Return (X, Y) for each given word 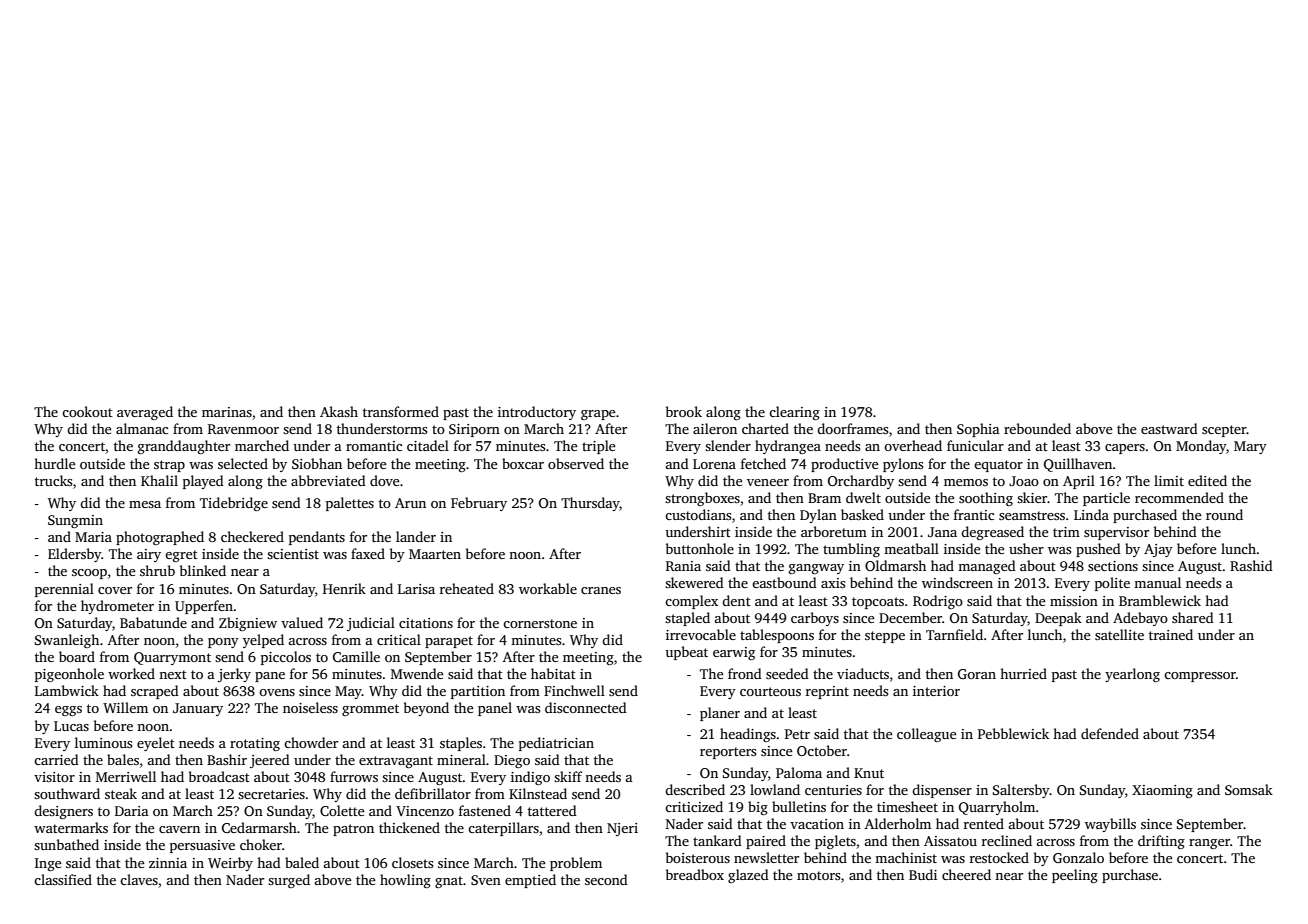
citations (426, 623)
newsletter (766, 857)
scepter (1224, 431)
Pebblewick (1013, 733)
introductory (537, 413)
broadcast (219, 776)
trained (1171, 634)
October (822, 750)
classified (63, 879)
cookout (87, 411)
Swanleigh (67, 641)
